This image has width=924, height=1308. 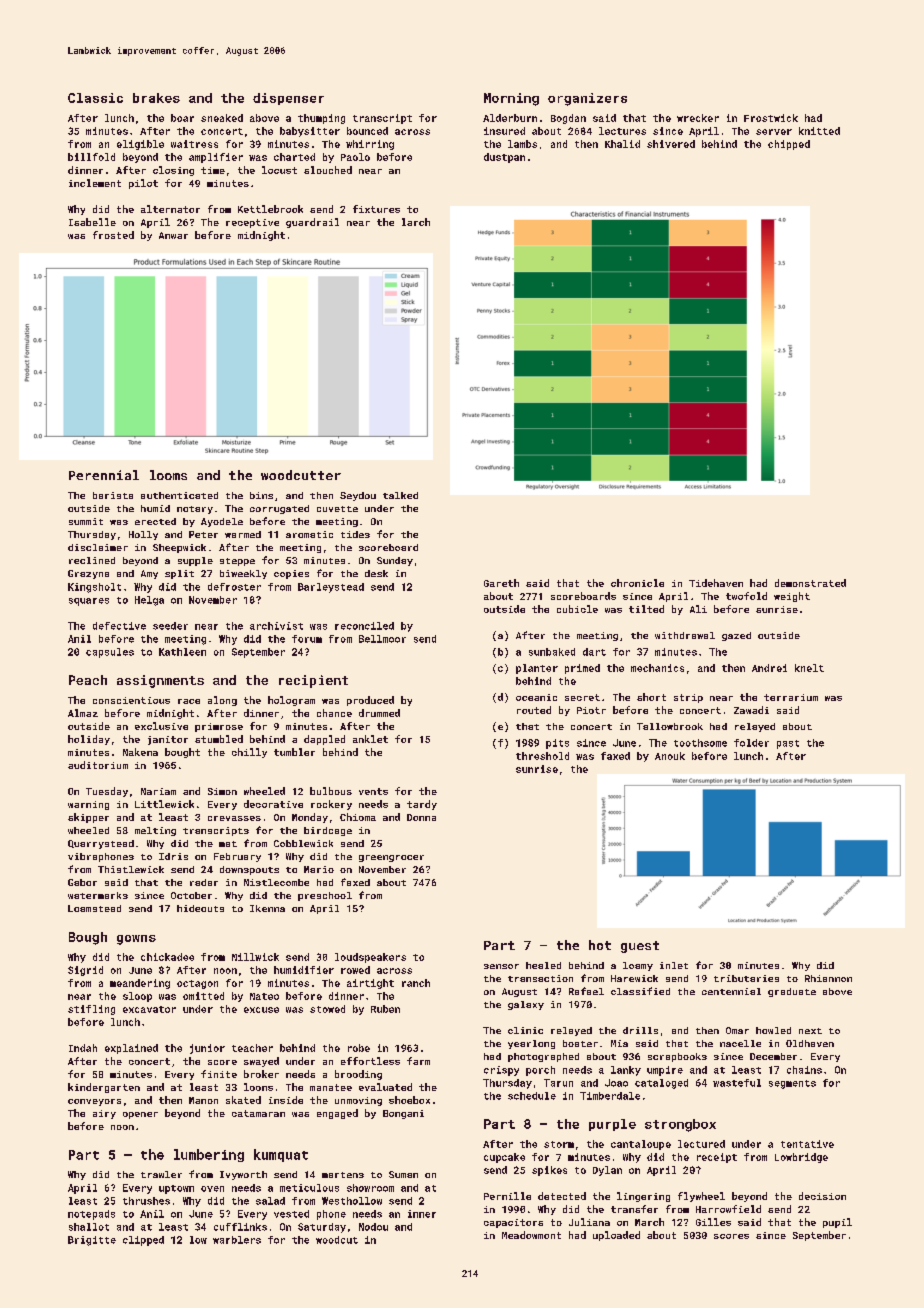 What do you see at coordinates (319, 869) in the image?
I see `Mario` at bounding box center [319, 869].
